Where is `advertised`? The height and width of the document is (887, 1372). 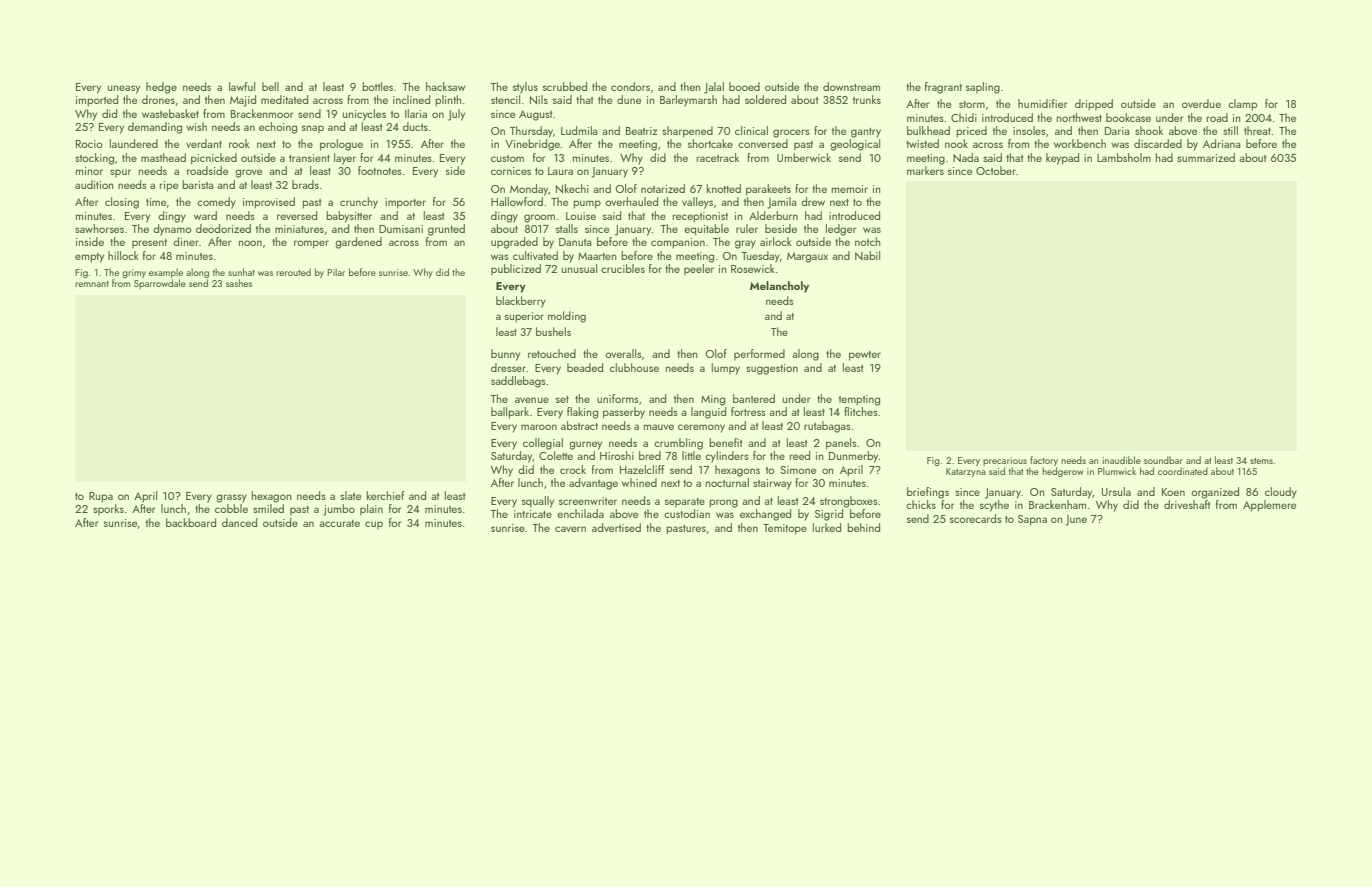 advertised is located at coordinates (616, 527).
